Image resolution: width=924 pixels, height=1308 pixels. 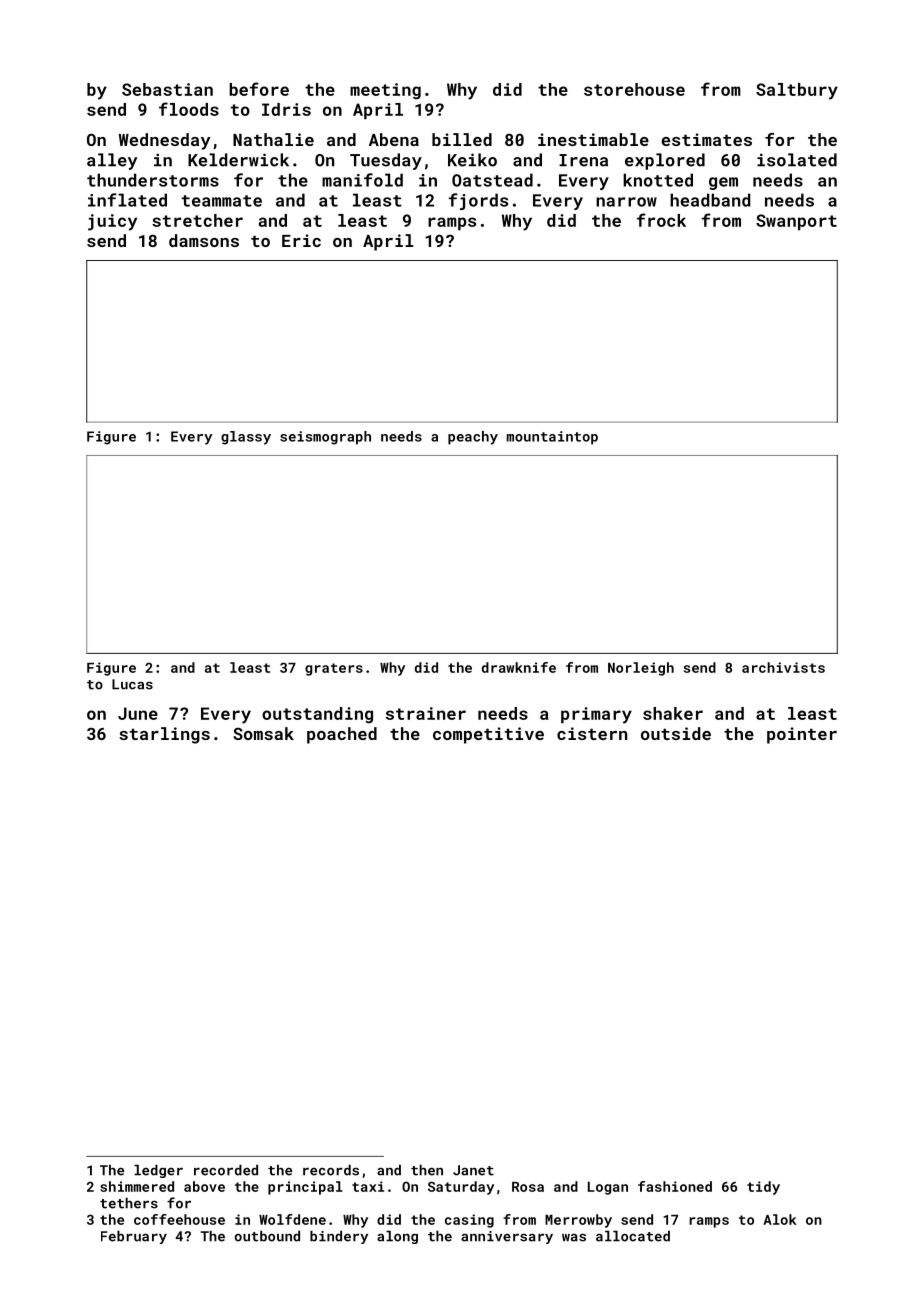 I want to click on pointer, so click(x=802, y=735).
